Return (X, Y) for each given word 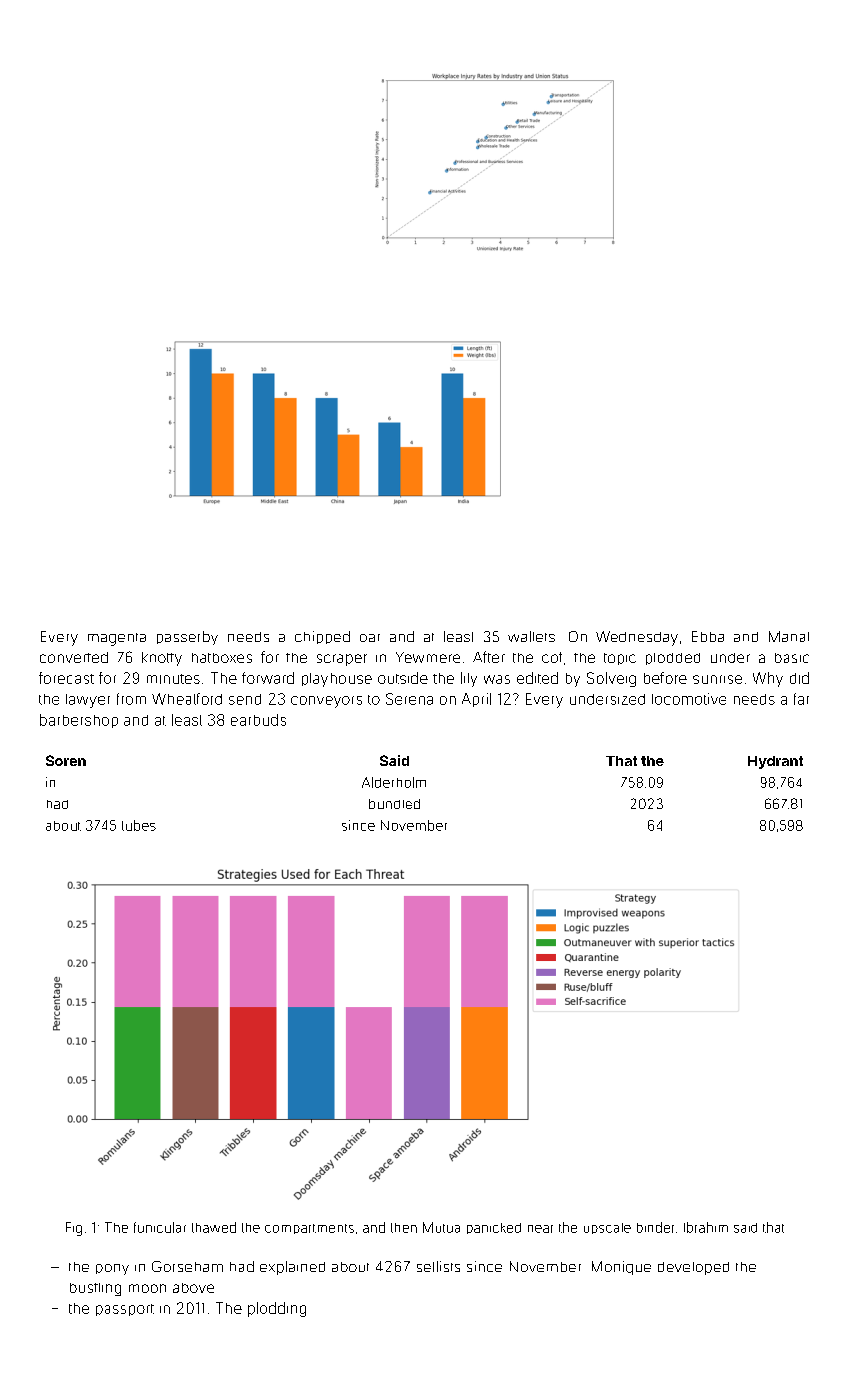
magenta (117, 639)
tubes (139, 825)
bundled (394, 804)
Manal (789, 636)
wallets (531, 636)
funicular (160, 1227)
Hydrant (775, 762)
